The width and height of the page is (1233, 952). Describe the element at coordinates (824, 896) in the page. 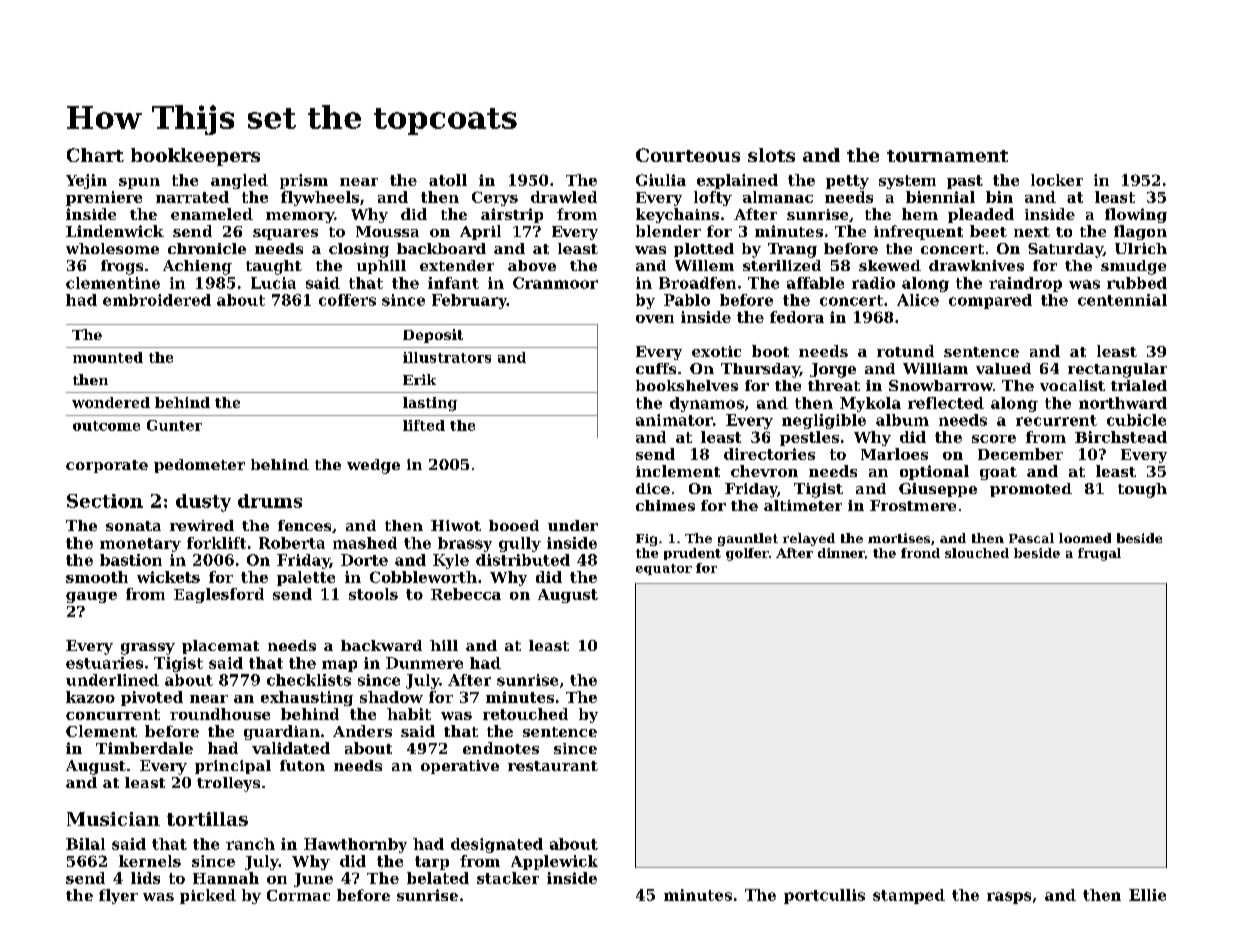

I see `portcullis` at that location.
